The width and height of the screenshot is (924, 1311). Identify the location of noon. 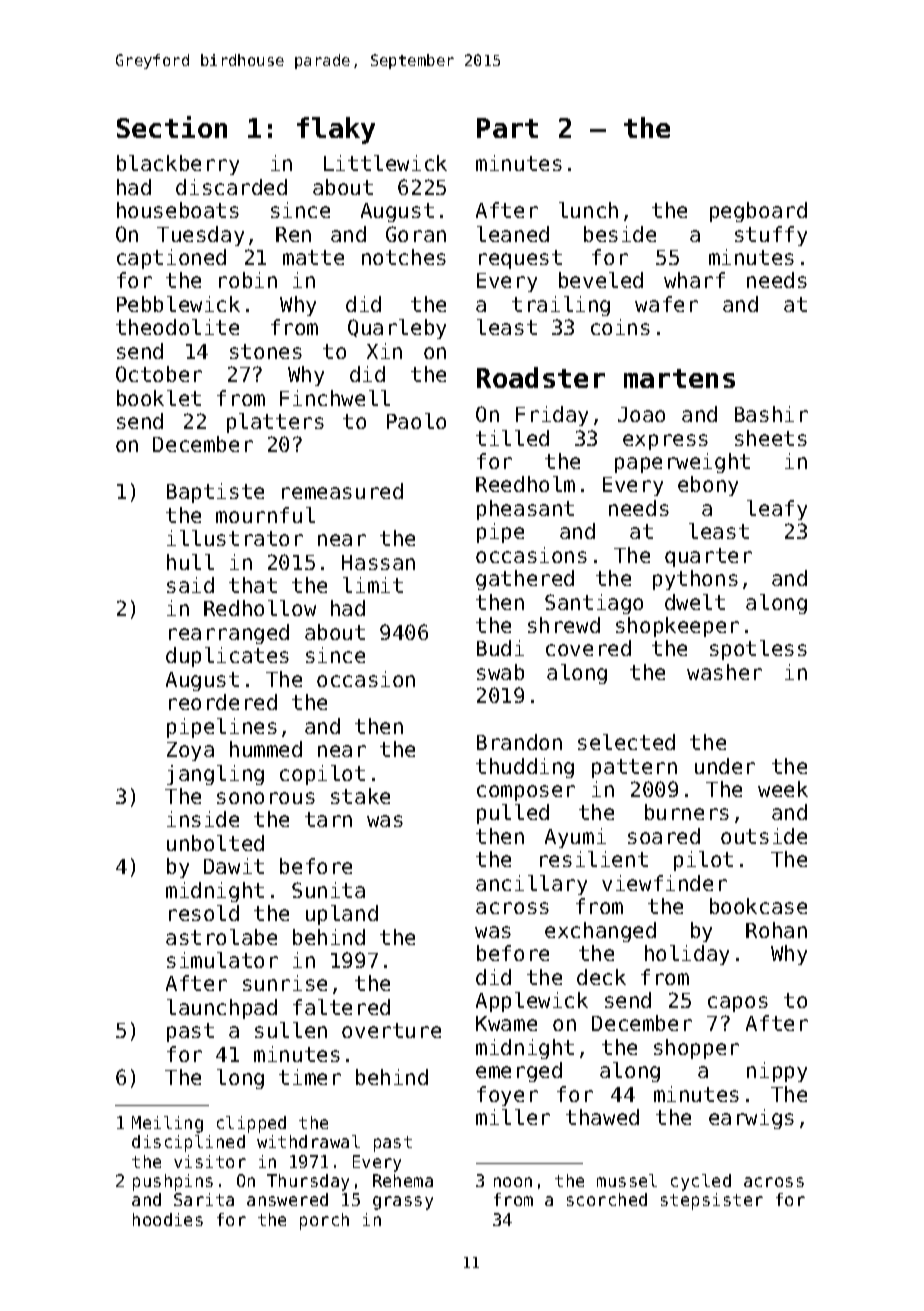
(513, 1182).
